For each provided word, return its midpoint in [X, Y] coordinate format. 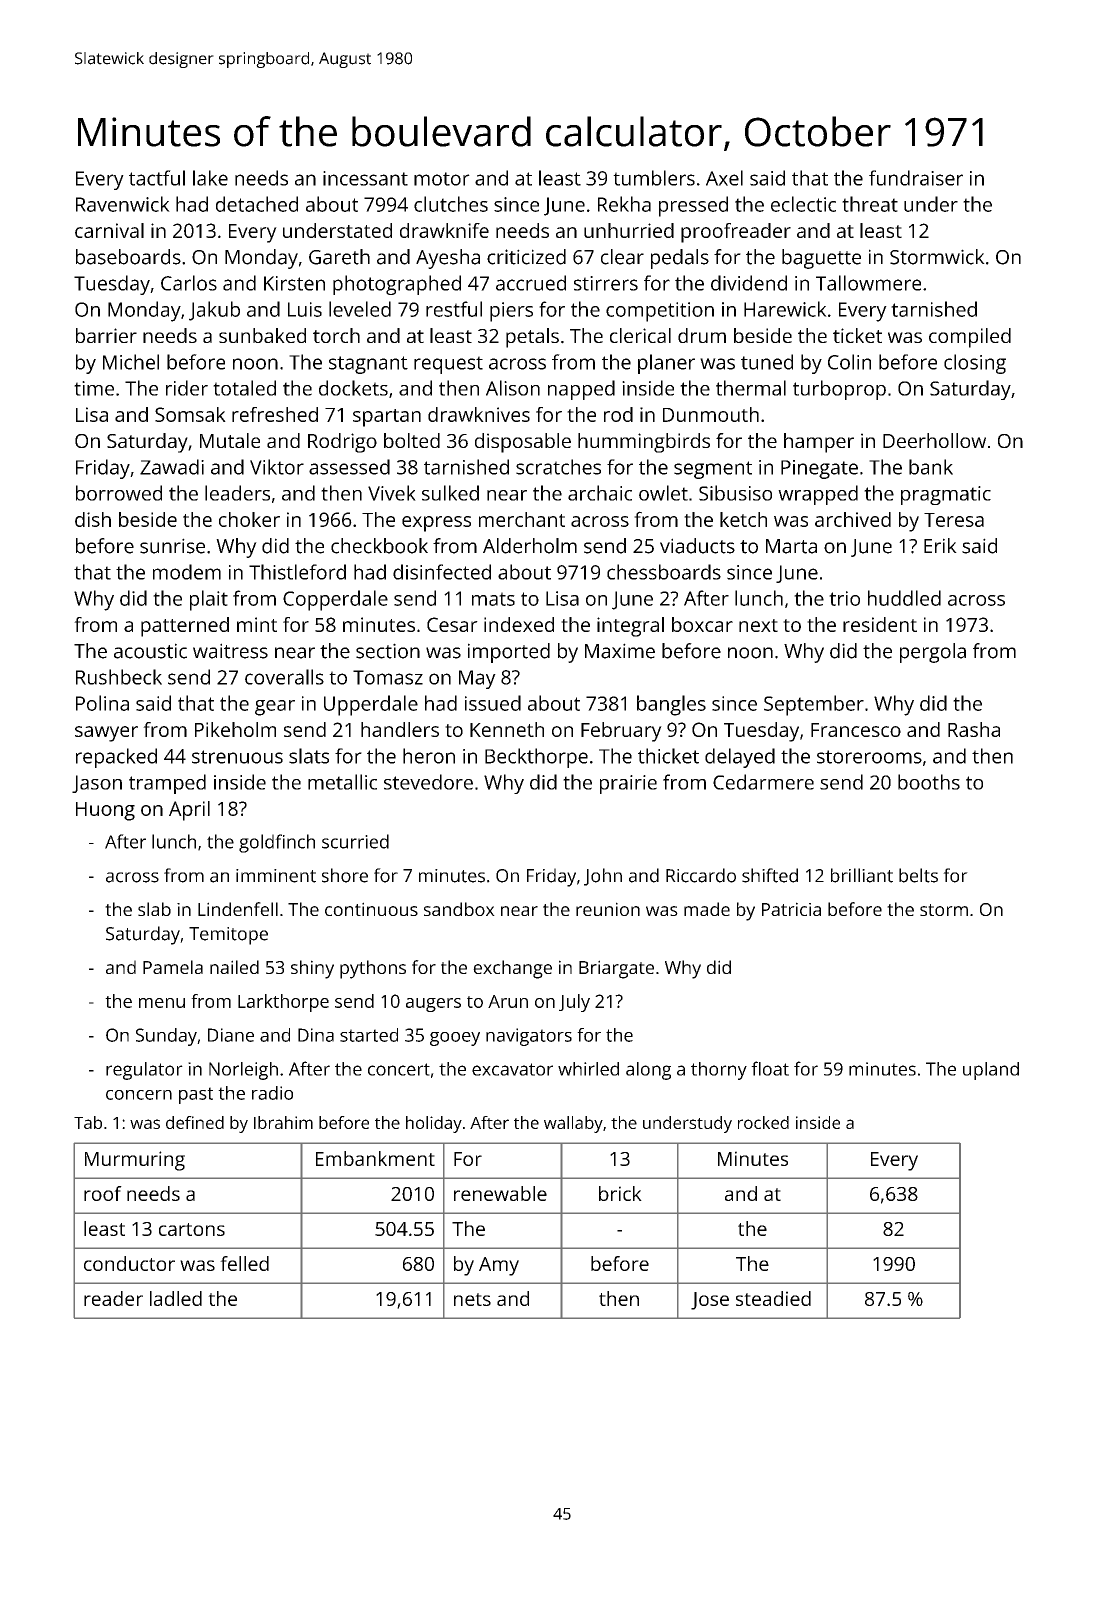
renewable [500, 1193]
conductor [129, 1263]
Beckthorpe [536, 758]
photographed [397, 285]
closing [975, 364]
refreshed [275, 414]
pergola [933, 653]
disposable [523, 443]
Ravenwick [123, 204]
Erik [940, 545]
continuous [371, 909]
